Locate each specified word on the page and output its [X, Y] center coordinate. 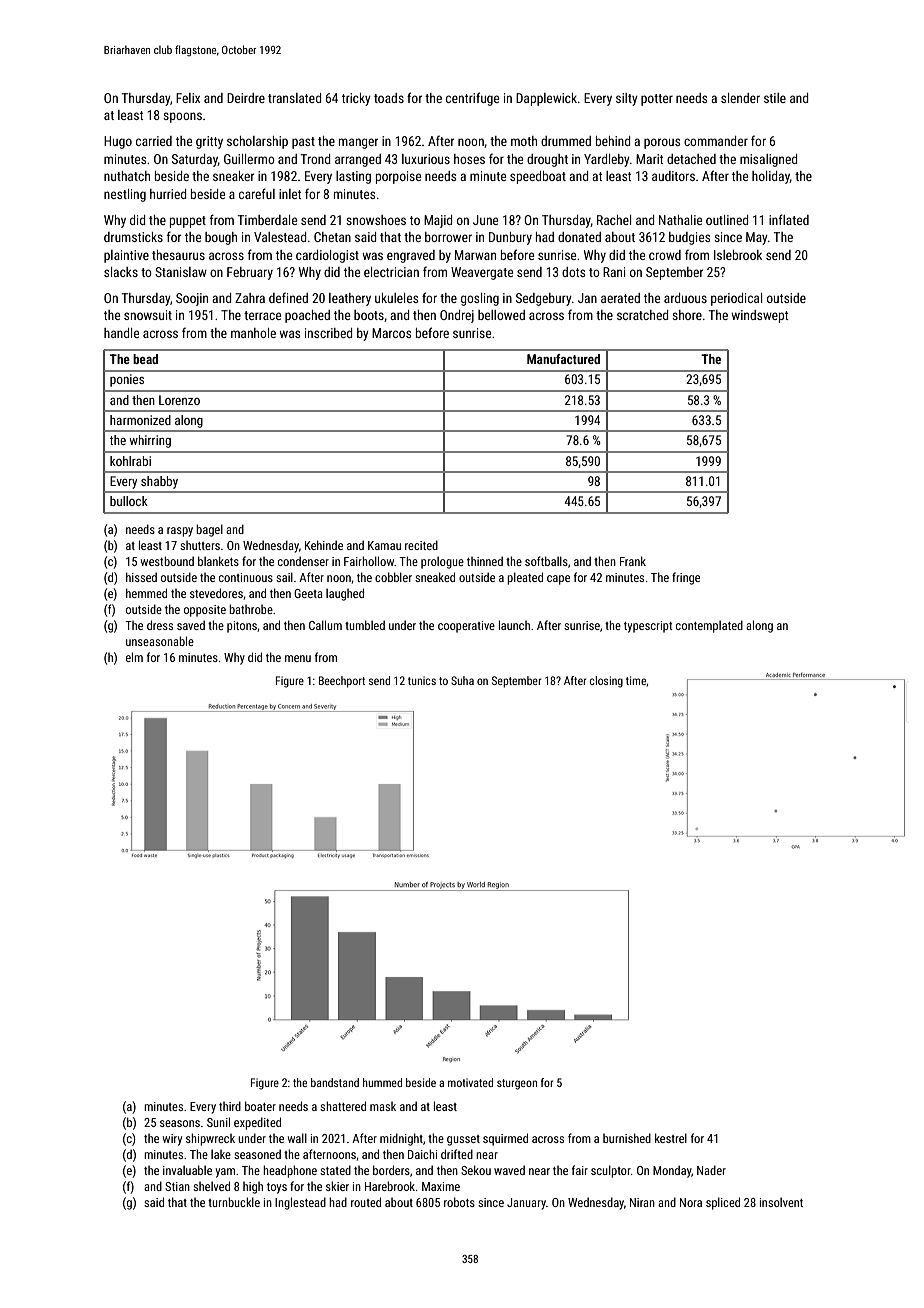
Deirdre [246, 98]
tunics [422, 680]
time [636, 680]
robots [459, 1202]
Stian [177, 1186]
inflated [789, 219]
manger [358, 143]
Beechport [342, 682]
